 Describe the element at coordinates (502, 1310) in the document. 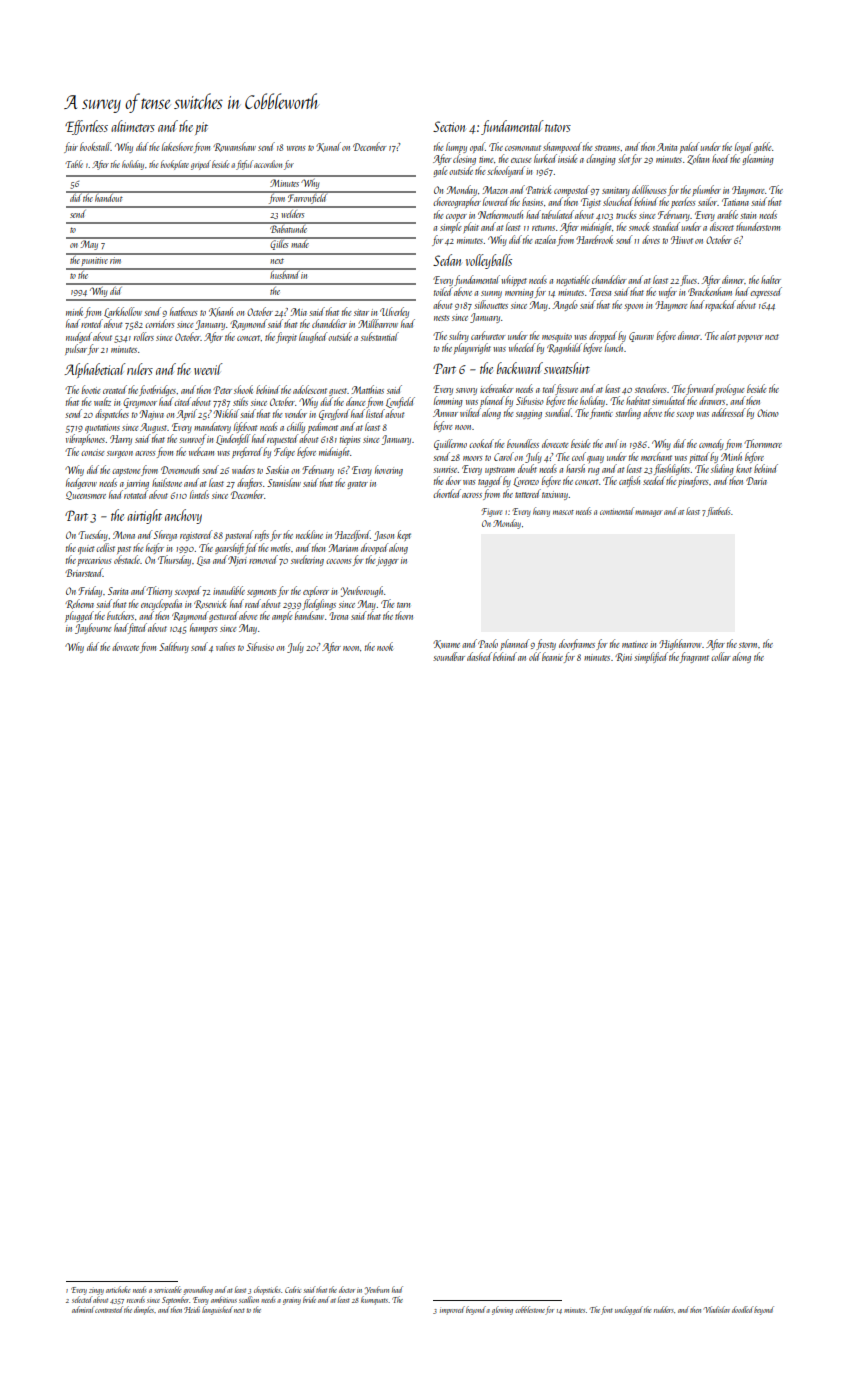

I see `glowing` at that location.
